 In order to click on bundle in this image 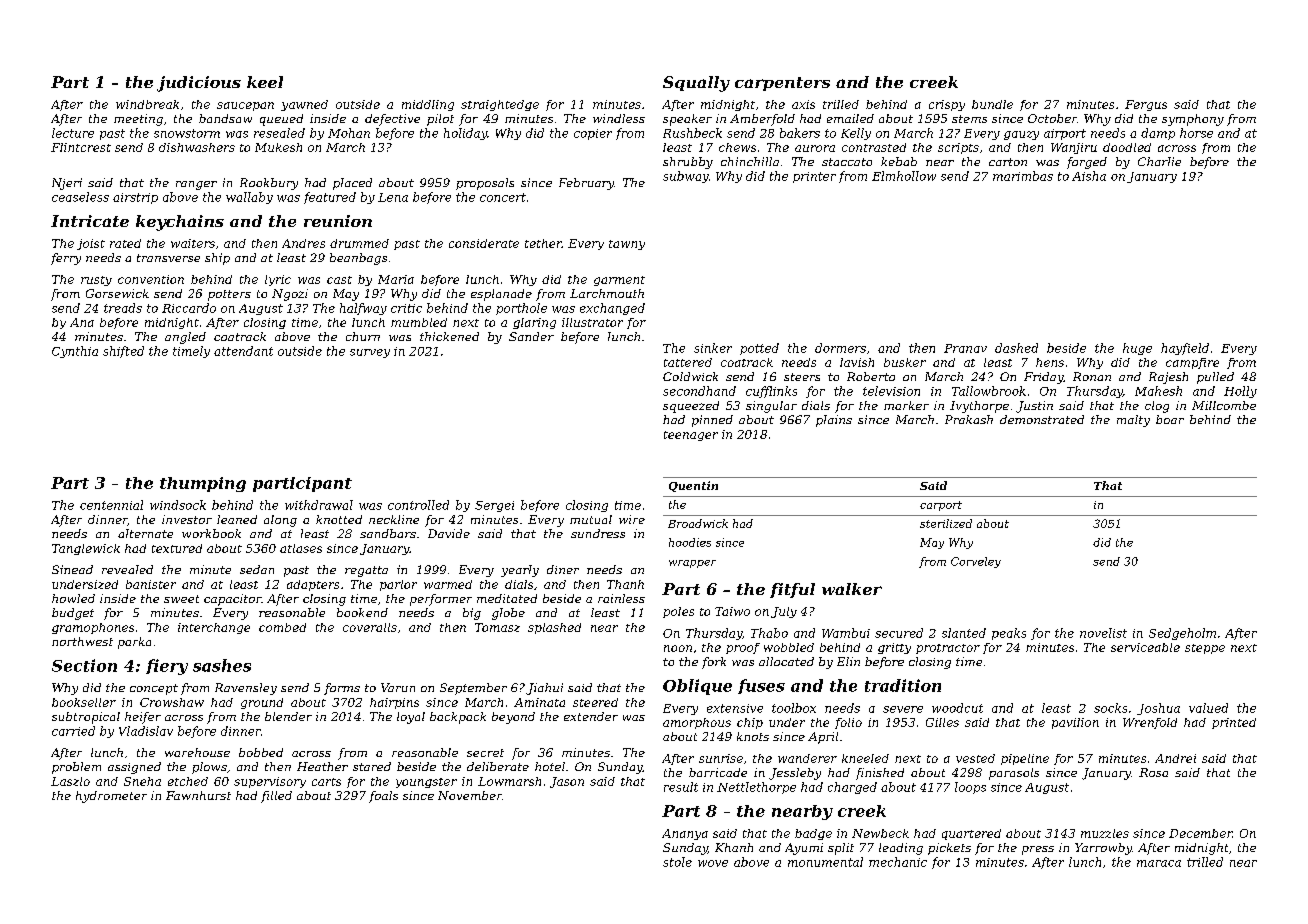, I will do `click(992, 104)`.
